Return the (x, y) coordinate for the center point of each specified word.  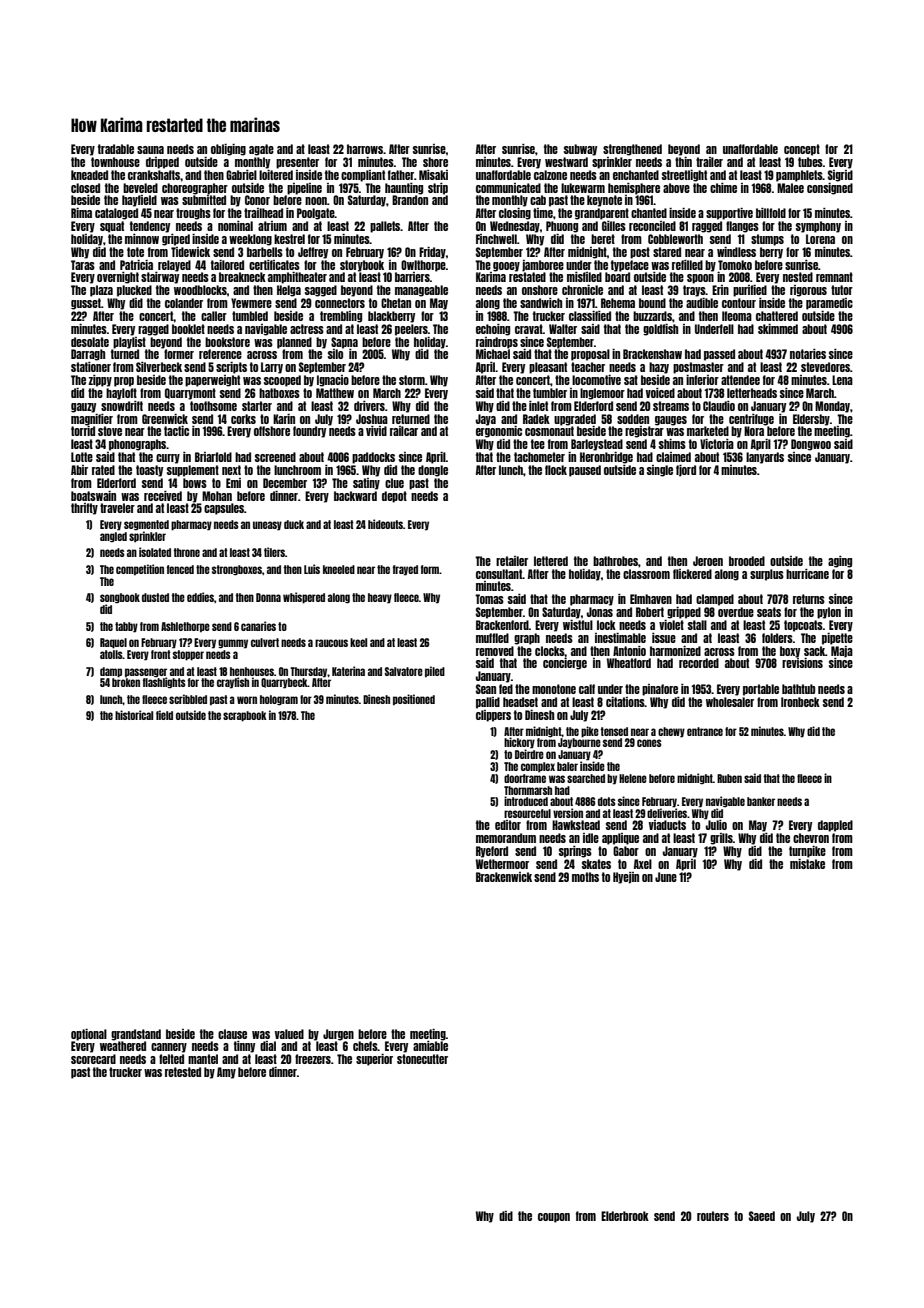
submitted (204, 200)
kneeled (339, 569)
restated (527, 277)
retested (183, 1072)
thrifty (84, 509)
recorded (699, 663)
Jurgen (338, 1035)
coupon (554, 1218)
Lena (842, 380)
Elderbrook (625, 1216)
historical (134, 715)
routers (713, 1216)
